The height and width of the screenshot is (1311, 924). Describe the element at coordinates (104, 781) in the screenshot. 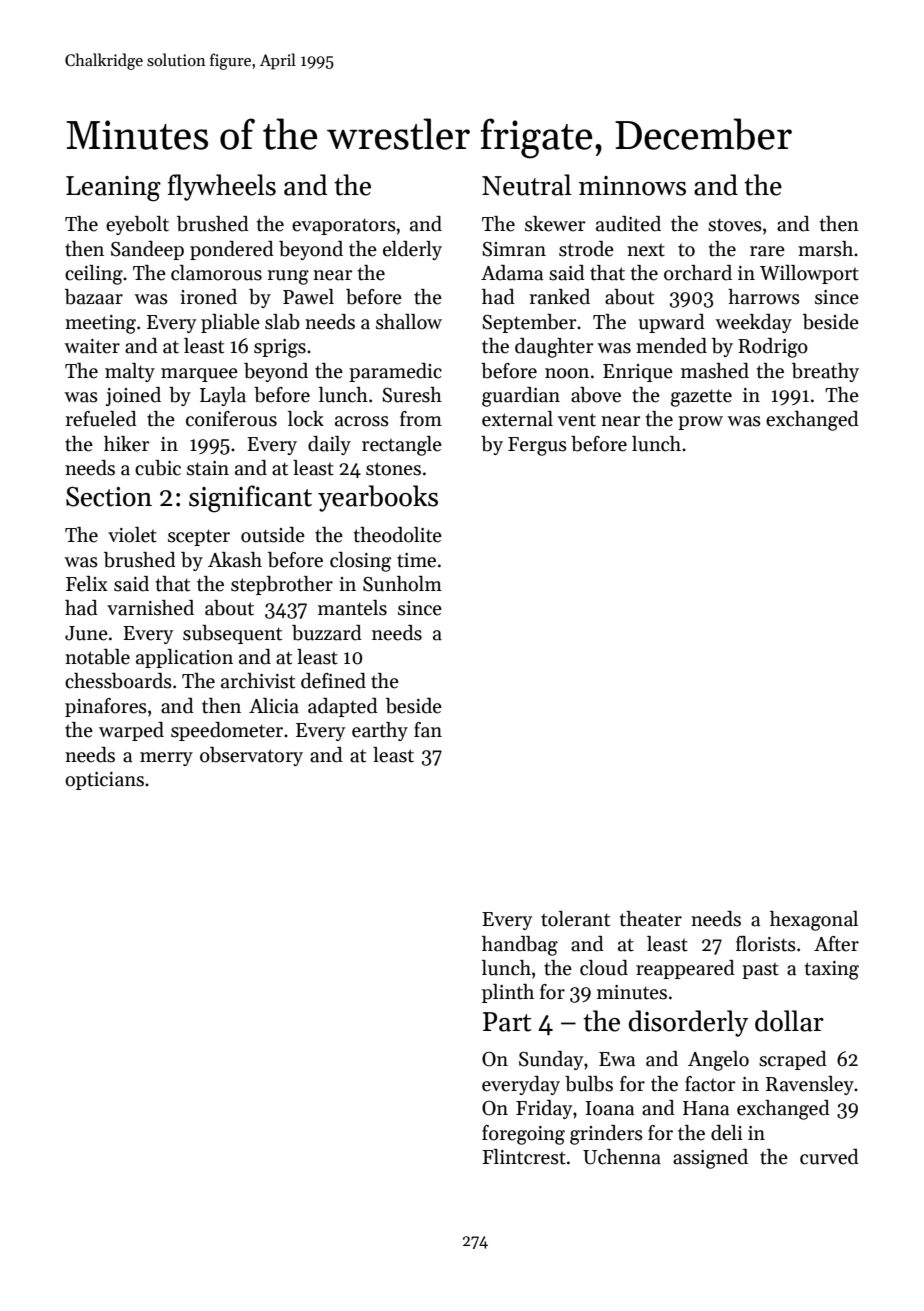

I see `opticians` at that location.
